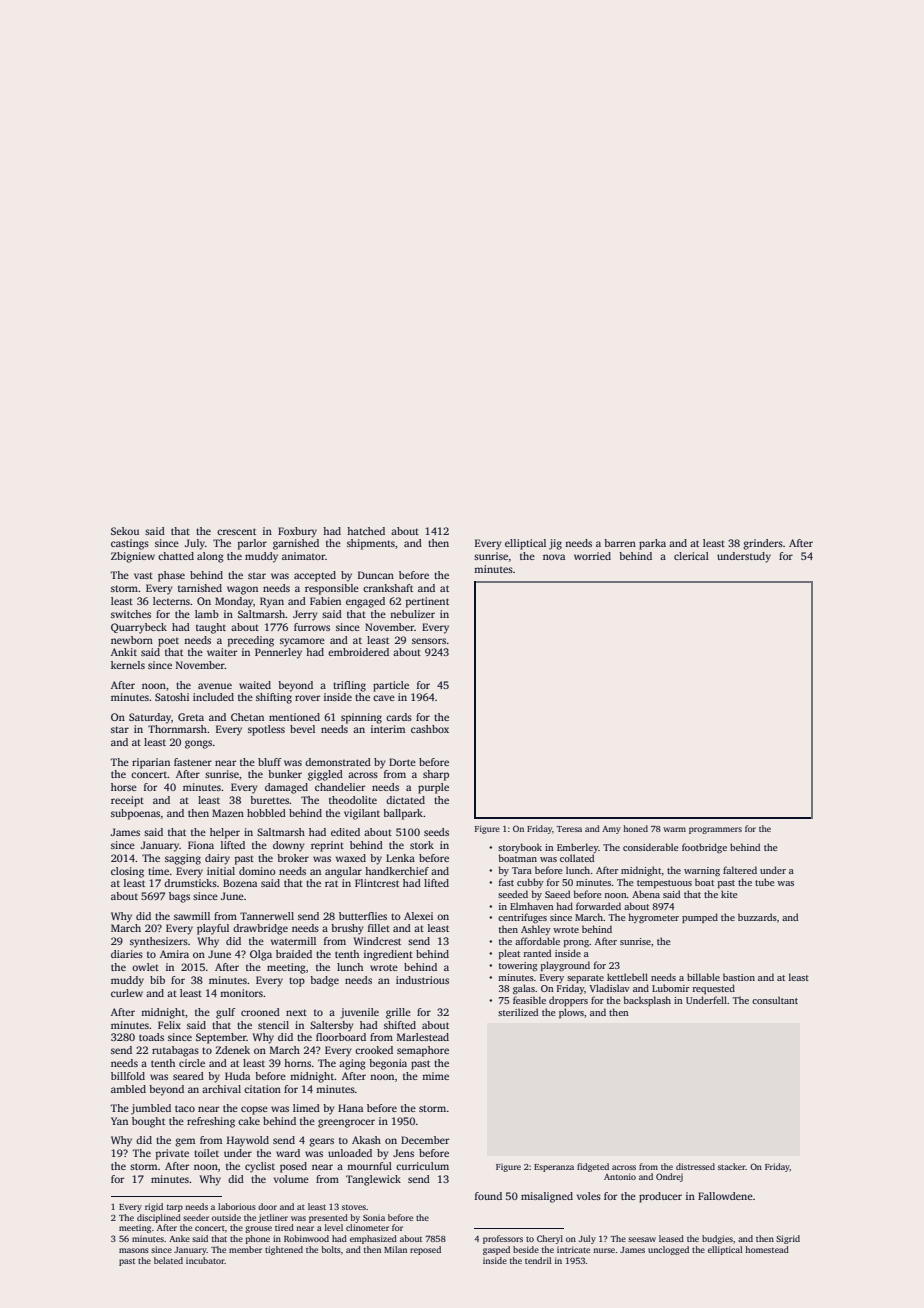 This screenshot has height=1308, width=924. Describe the element at coordinates (297, 1063) in the screenshot. I see `horns` at that location.
